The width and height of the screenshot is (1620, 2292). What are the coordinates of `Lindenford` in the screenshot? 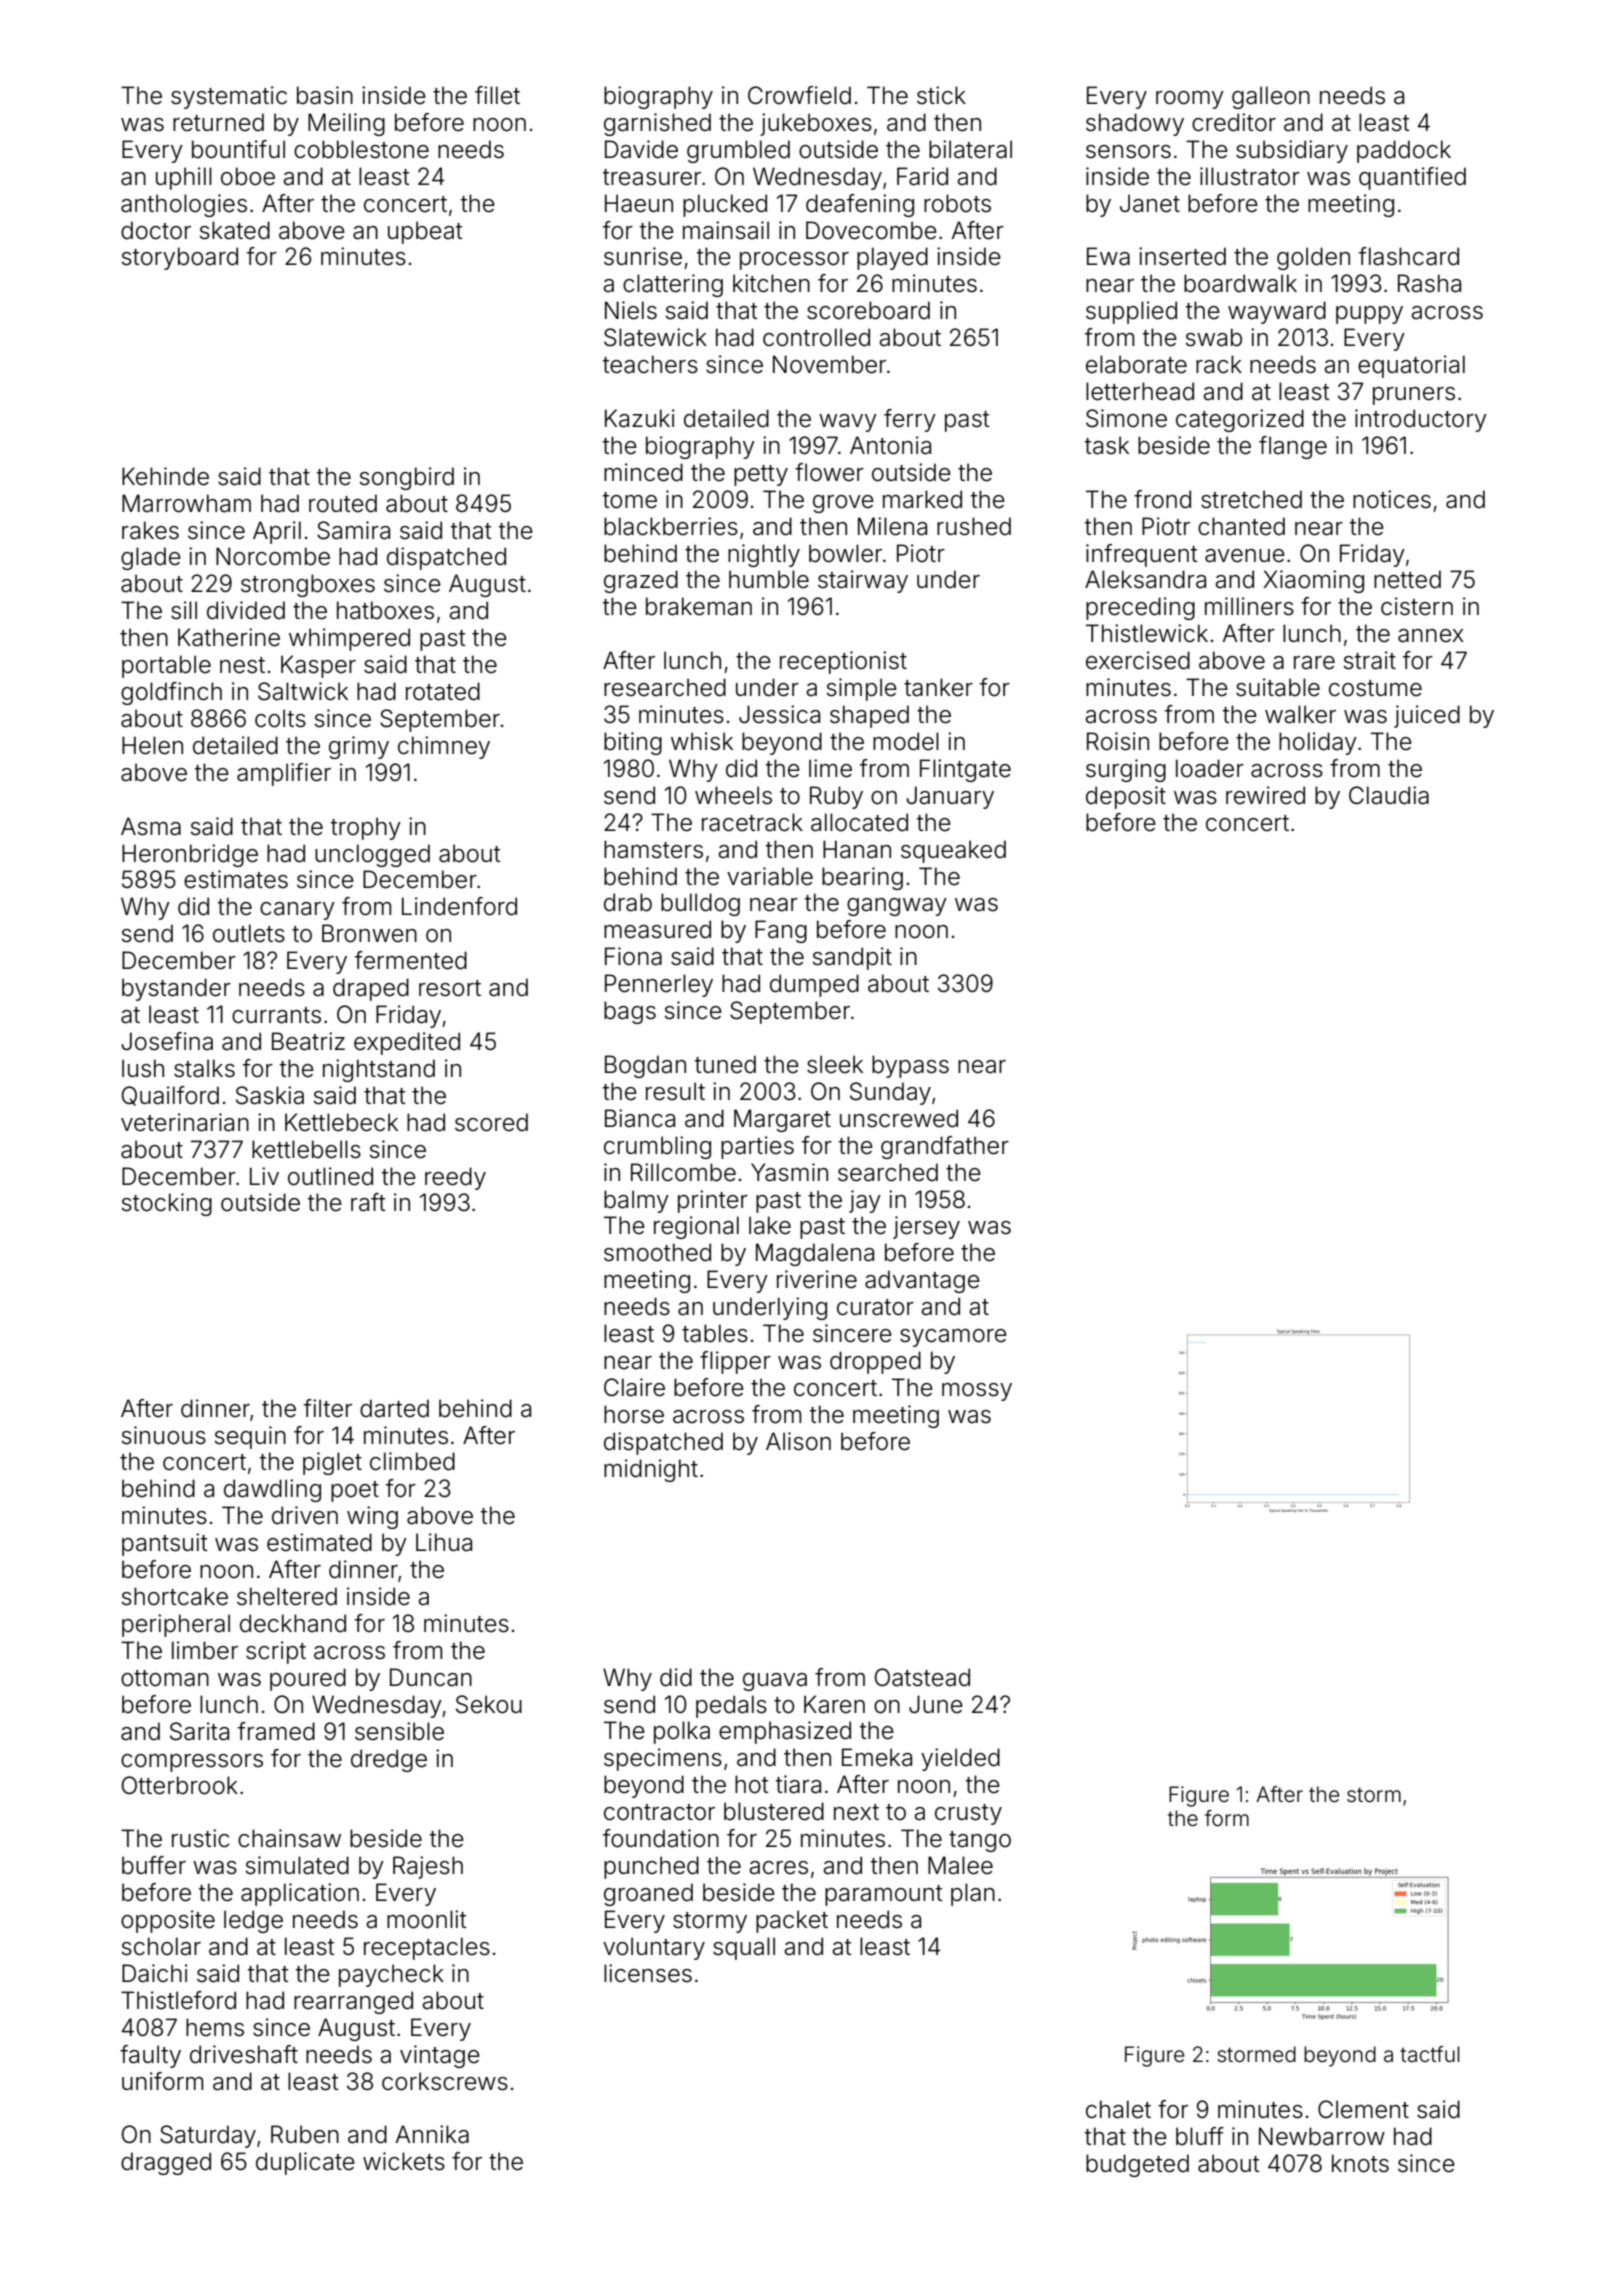 It's located at (459, 906).
